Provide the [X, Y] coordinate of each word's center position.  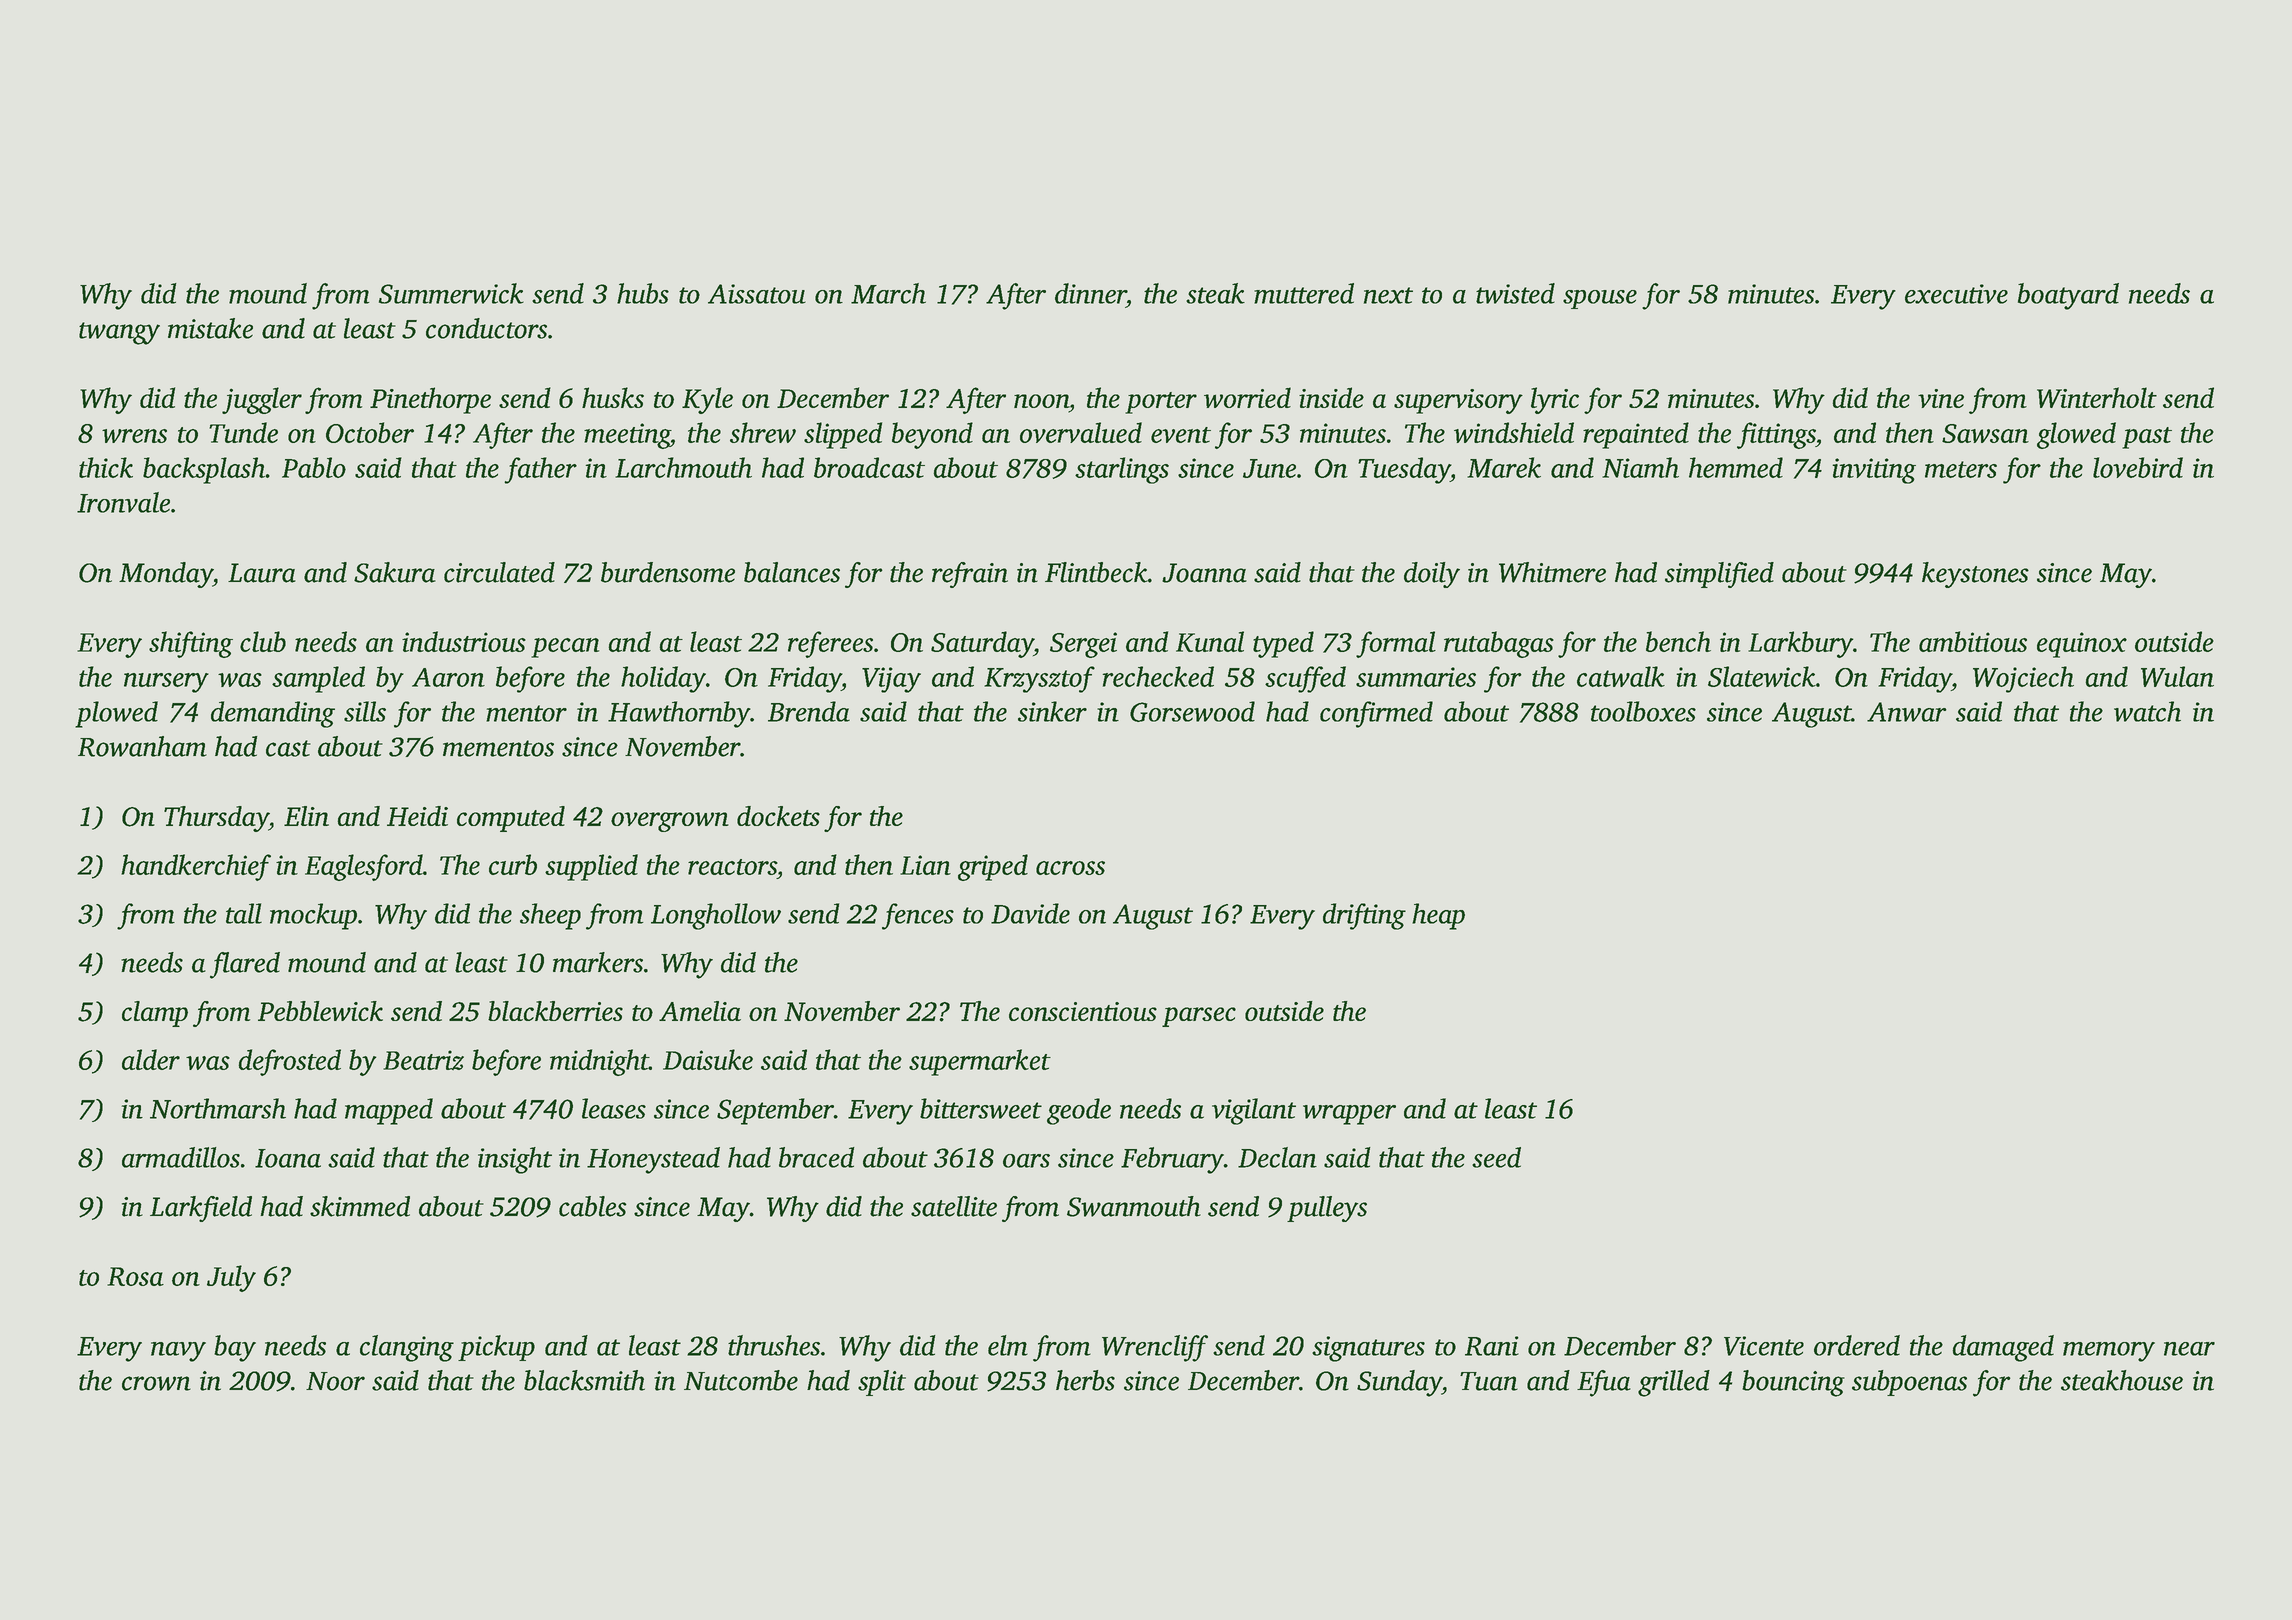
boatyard [2068, 296]
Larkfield [201, 1209]
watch [2147, 711]
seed [1496, 1157]
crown [156, 1383]
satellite [954, 1206]
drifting [1364, 916]
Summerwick [451, 293]
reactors [732, 867]
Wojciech [2023, 679]
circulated [499, 572]
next [1388, 295]
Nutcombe [741, 1380]
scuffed [1305, 679]
